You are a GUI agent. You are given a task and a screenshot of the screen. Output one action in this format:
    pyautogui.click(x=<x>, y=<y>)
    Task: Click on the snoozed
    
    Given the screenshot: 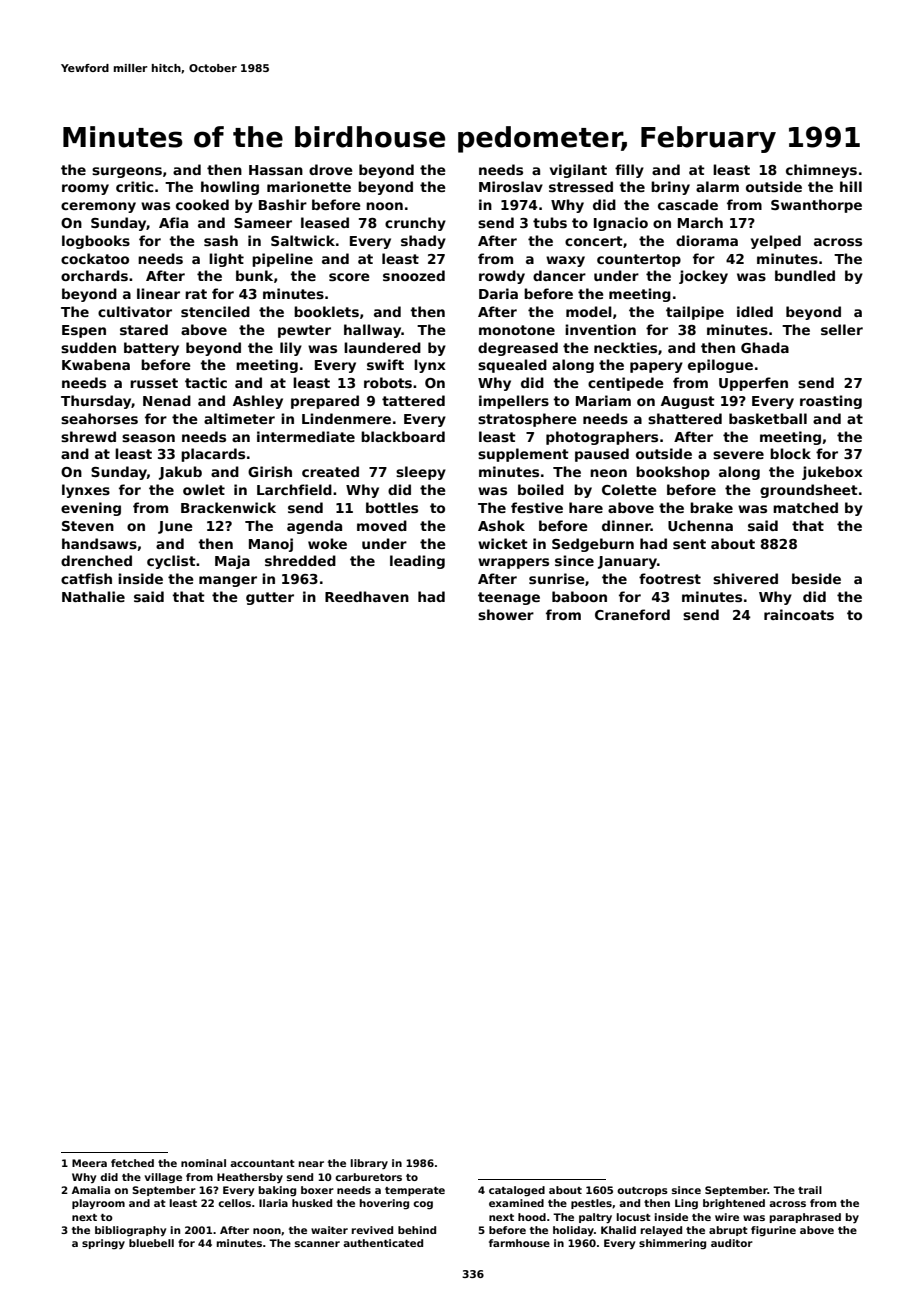 What is the action you would take?
    pyautogui.click(x=414, y=275)
